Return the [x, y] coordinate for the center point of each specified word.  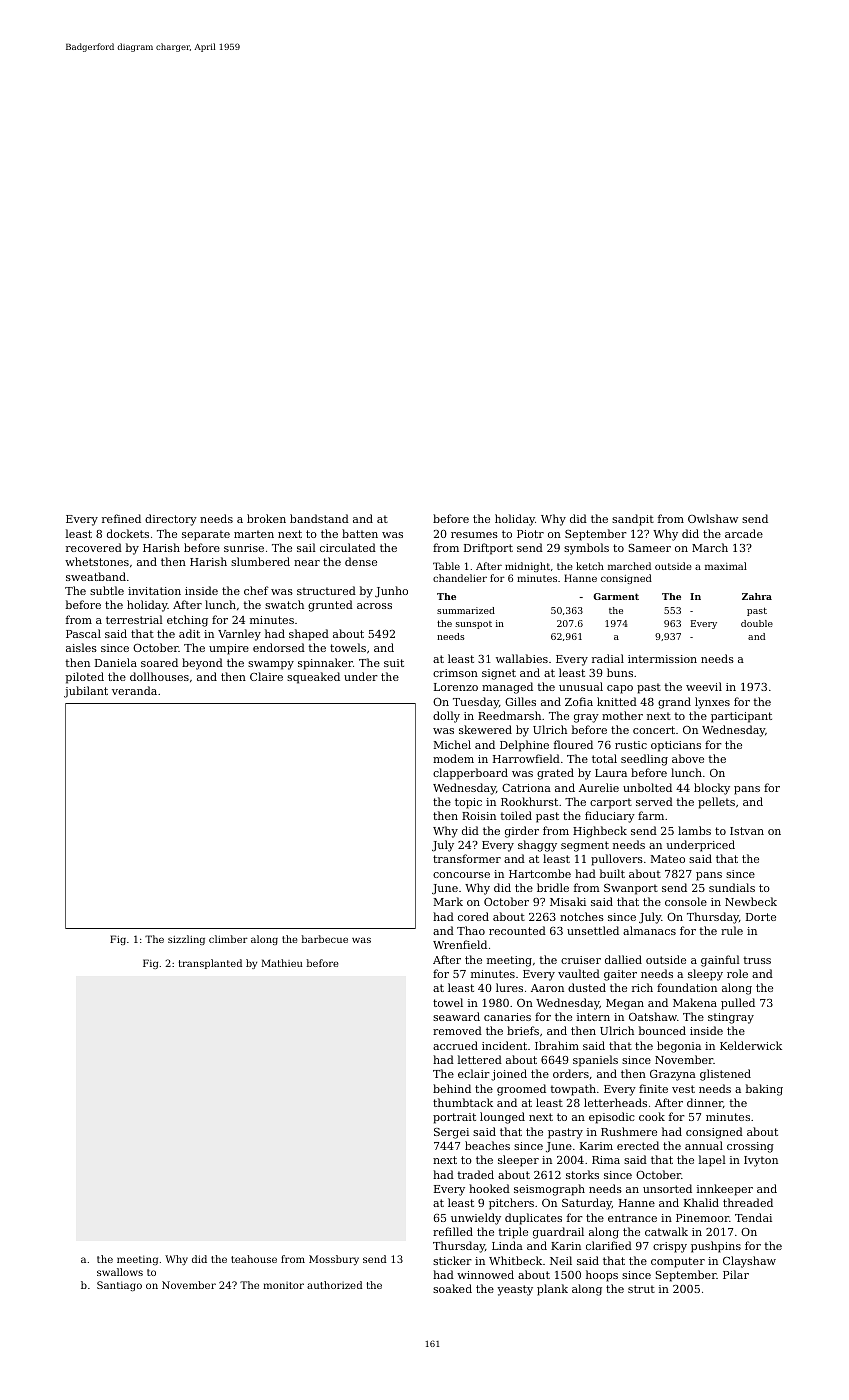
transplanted [210, 964]
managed [507, 688]
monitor [283, 1285]
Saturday [587, 1204]
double [757, 623]
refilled [453, 1231]
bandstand [319, 518]
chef [256, 590]
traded [475, 1174]
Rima [606, 1160]
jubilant [86, 692]
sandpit [633, 520]
